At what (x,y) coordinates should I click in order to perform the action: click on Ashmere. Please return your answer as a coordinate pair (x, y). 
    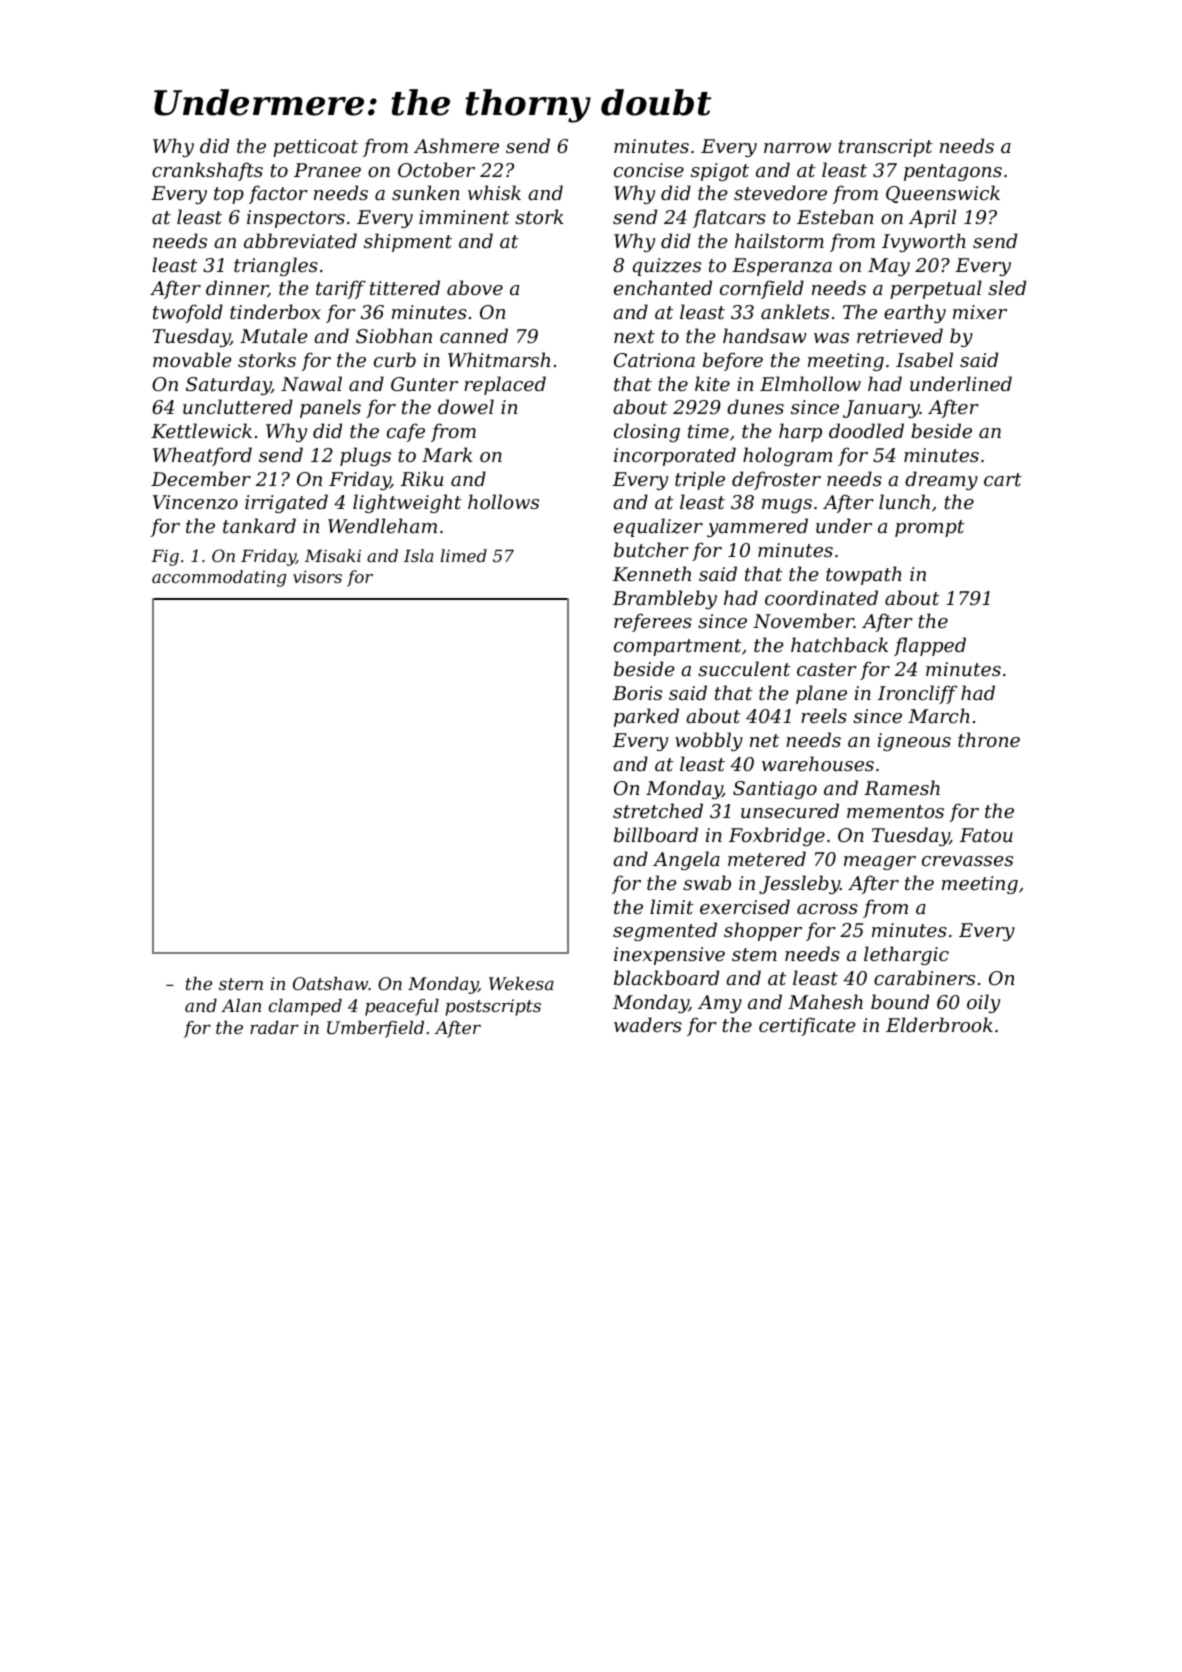
    Looking at the image, I should click on (456, 145).
